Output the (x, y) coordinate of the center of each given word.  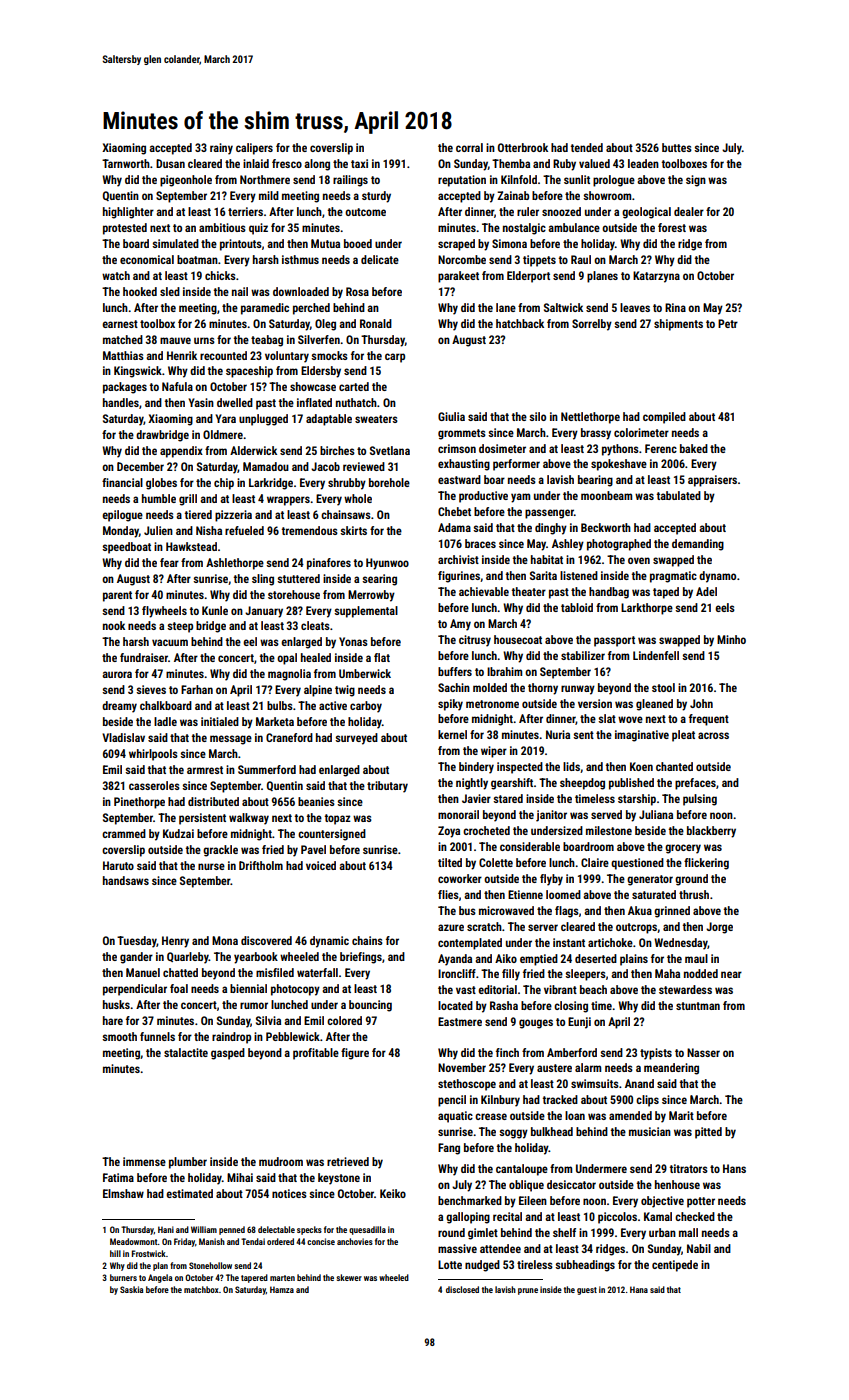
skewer (349, 1277)
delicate (380, 259)
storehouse (294, 594)
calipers (254, 149)
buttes (677, 147)
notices (289, 1193)
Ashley (568, 545)
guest (587, 1291)
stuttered (298, 578)
